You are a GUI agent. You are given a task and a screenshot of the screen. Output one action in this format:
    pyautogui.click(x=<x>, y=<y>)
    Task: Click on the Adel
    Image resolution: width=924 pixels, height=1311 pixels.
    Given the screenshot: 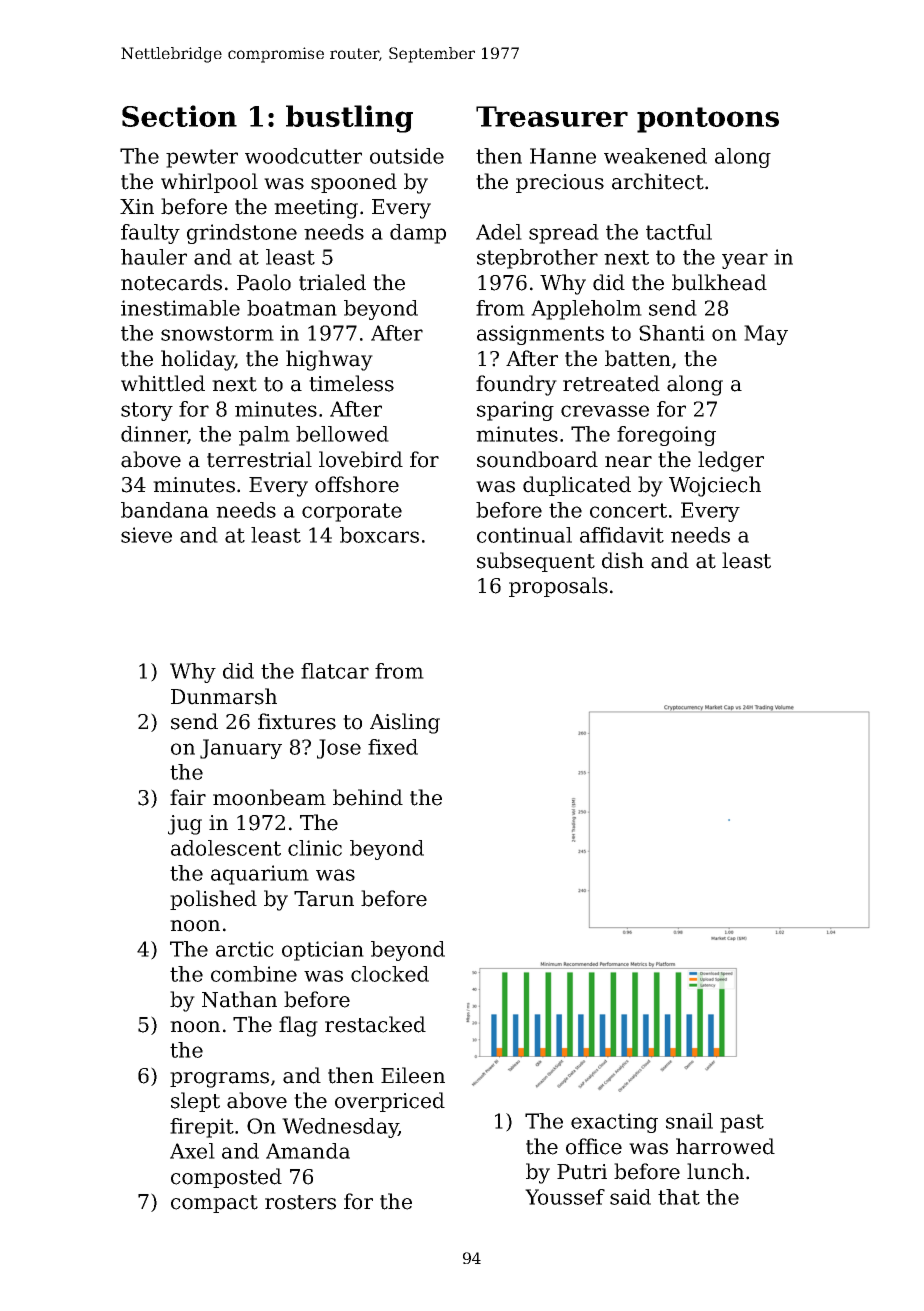 What is the action you would take?
    pyautogui.click(x=499, y=232)
